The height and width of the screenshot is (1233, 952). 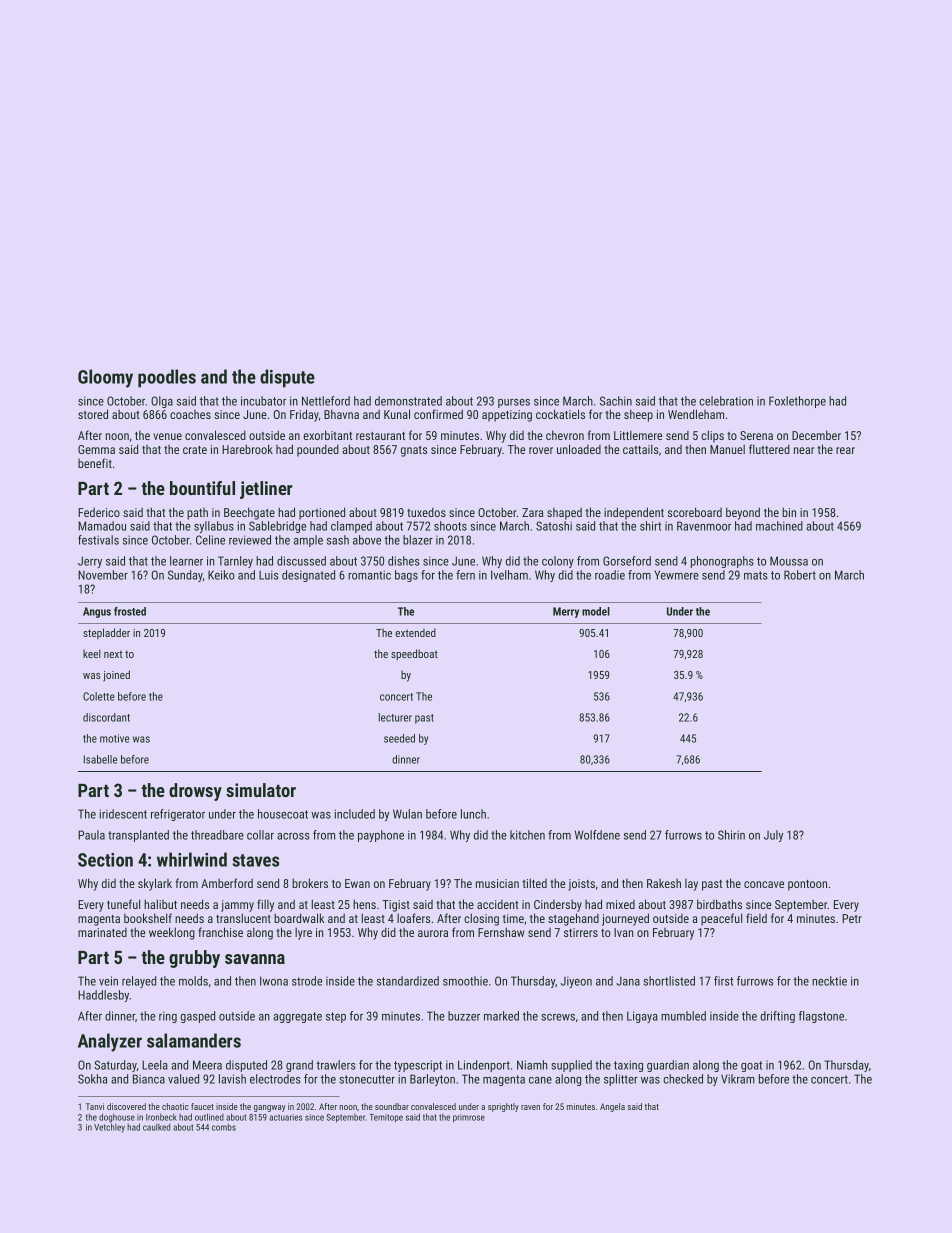 I want to click on purses, so click(x=514, y=403).
